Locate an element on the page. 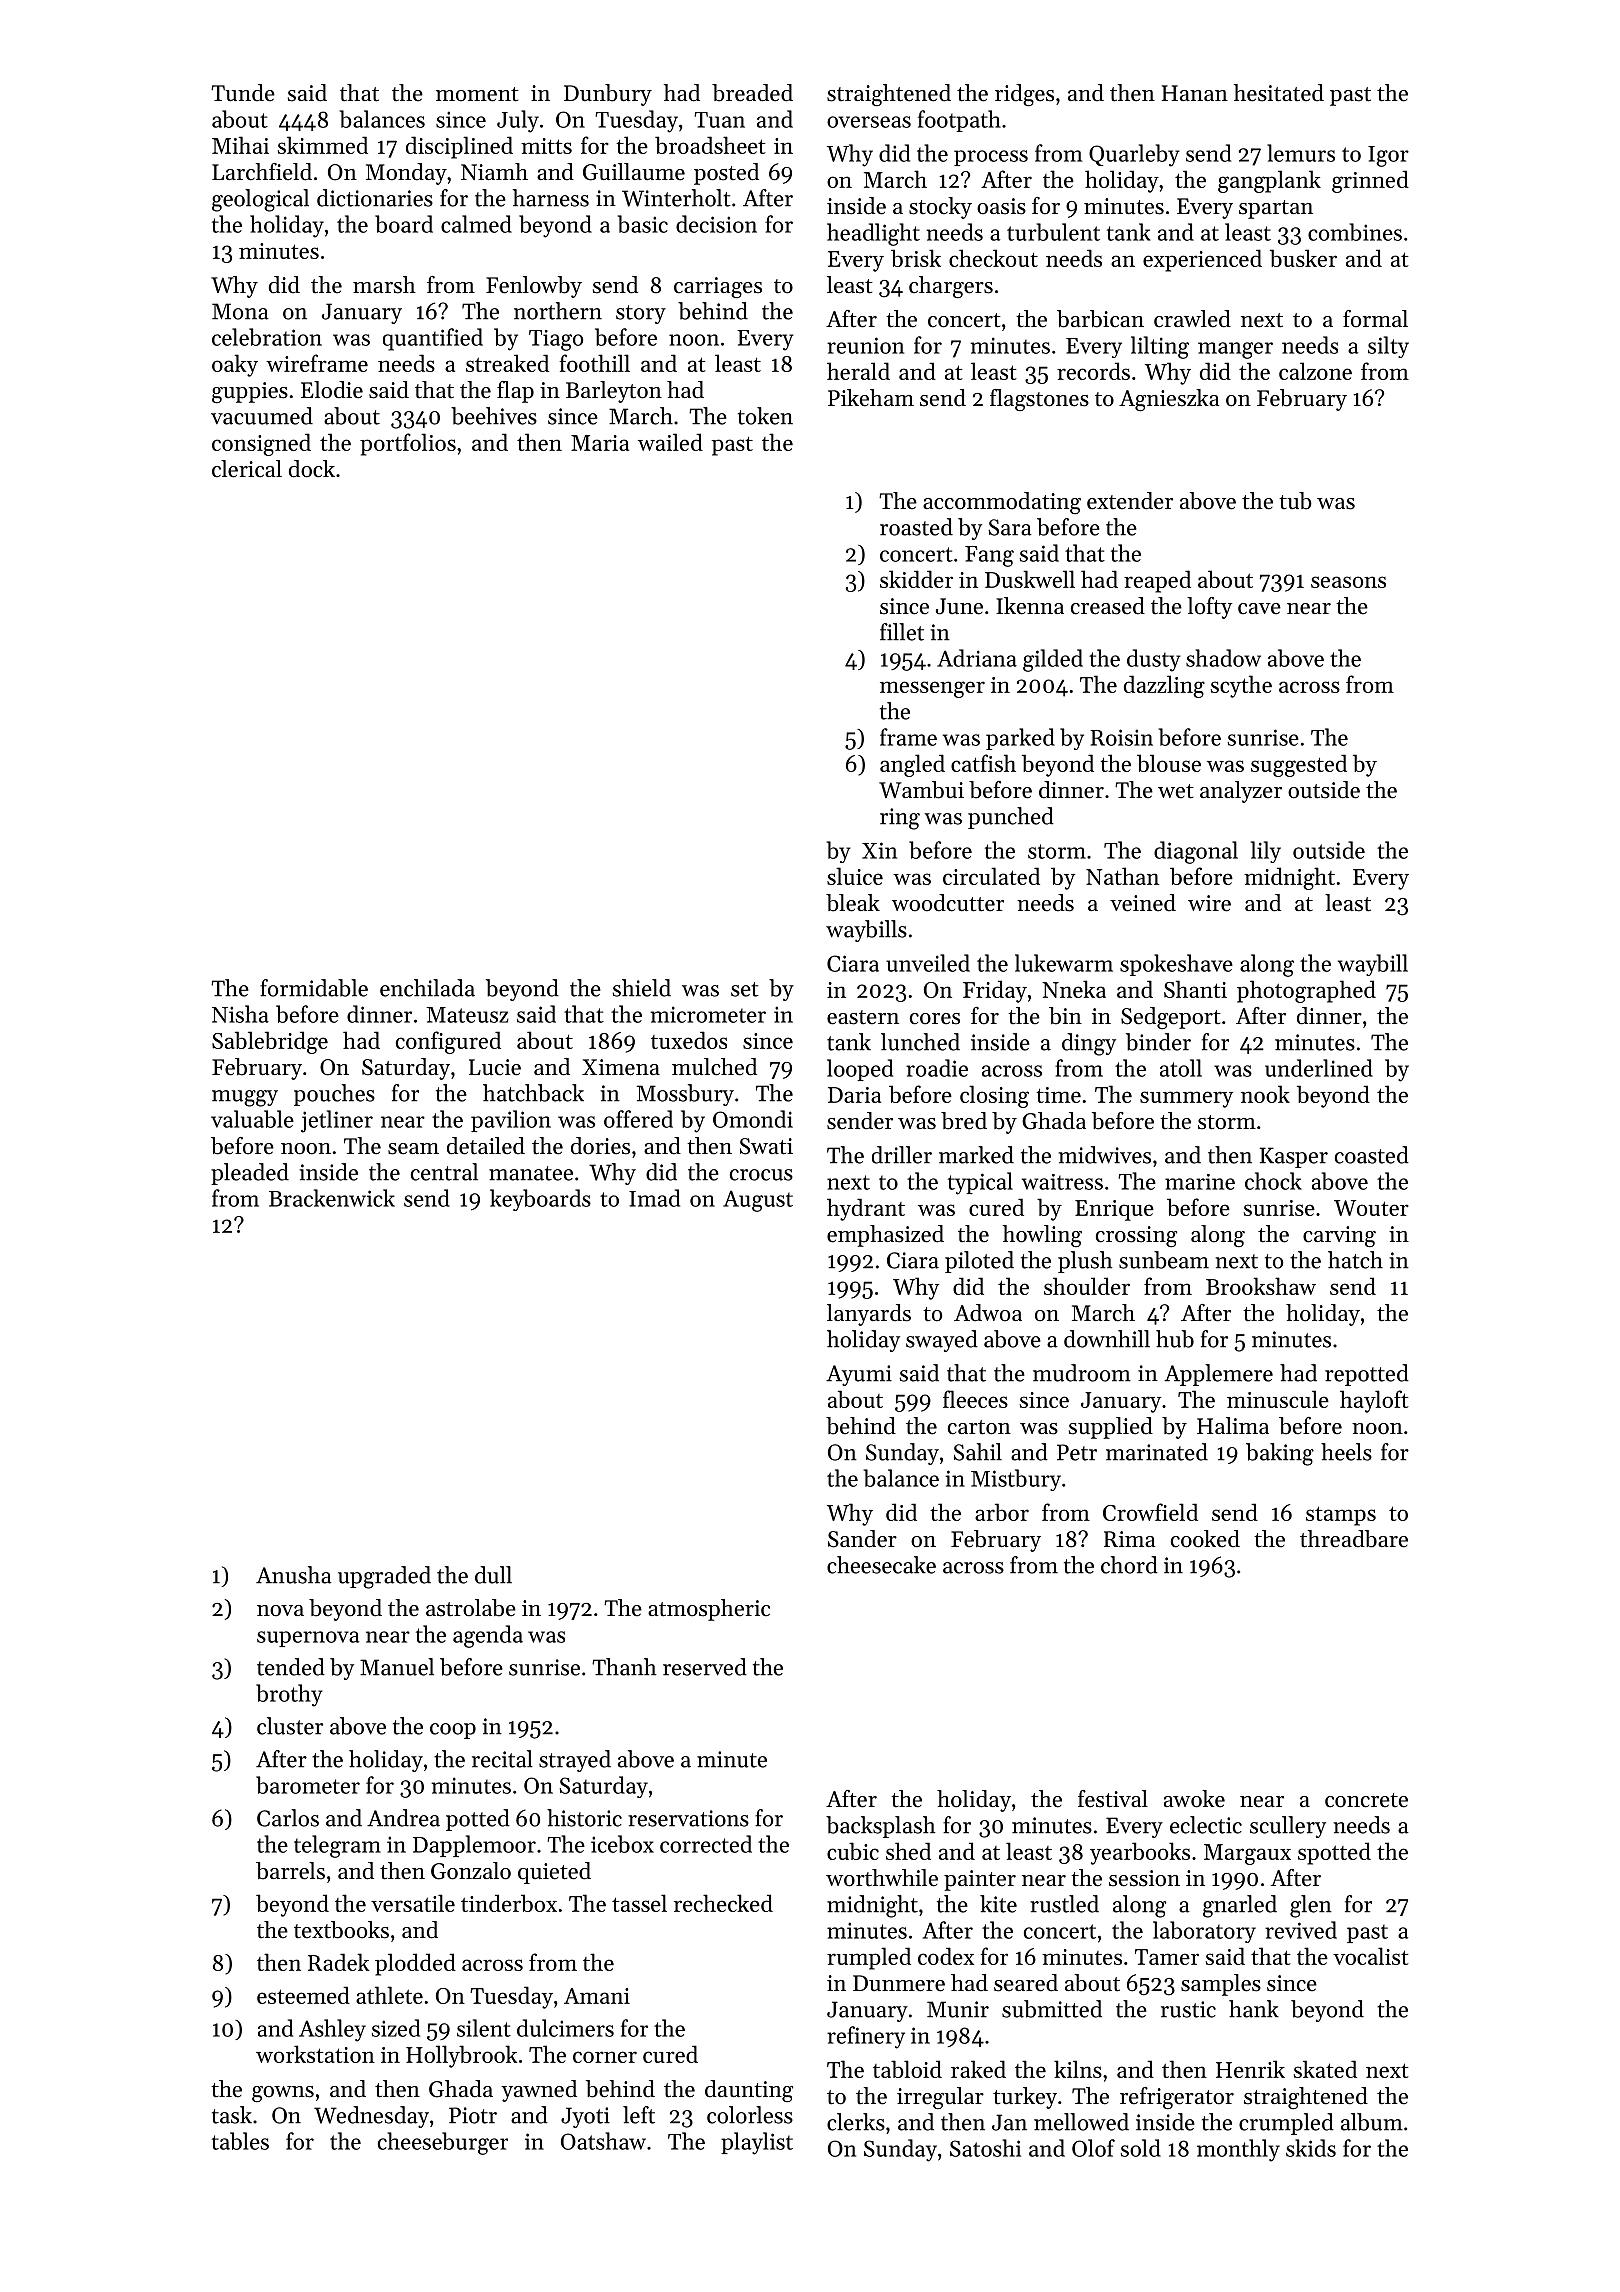 Image resolution: width=1620 pixels, height=2292 pixels. Maria is located at coordinates (600, 443).
